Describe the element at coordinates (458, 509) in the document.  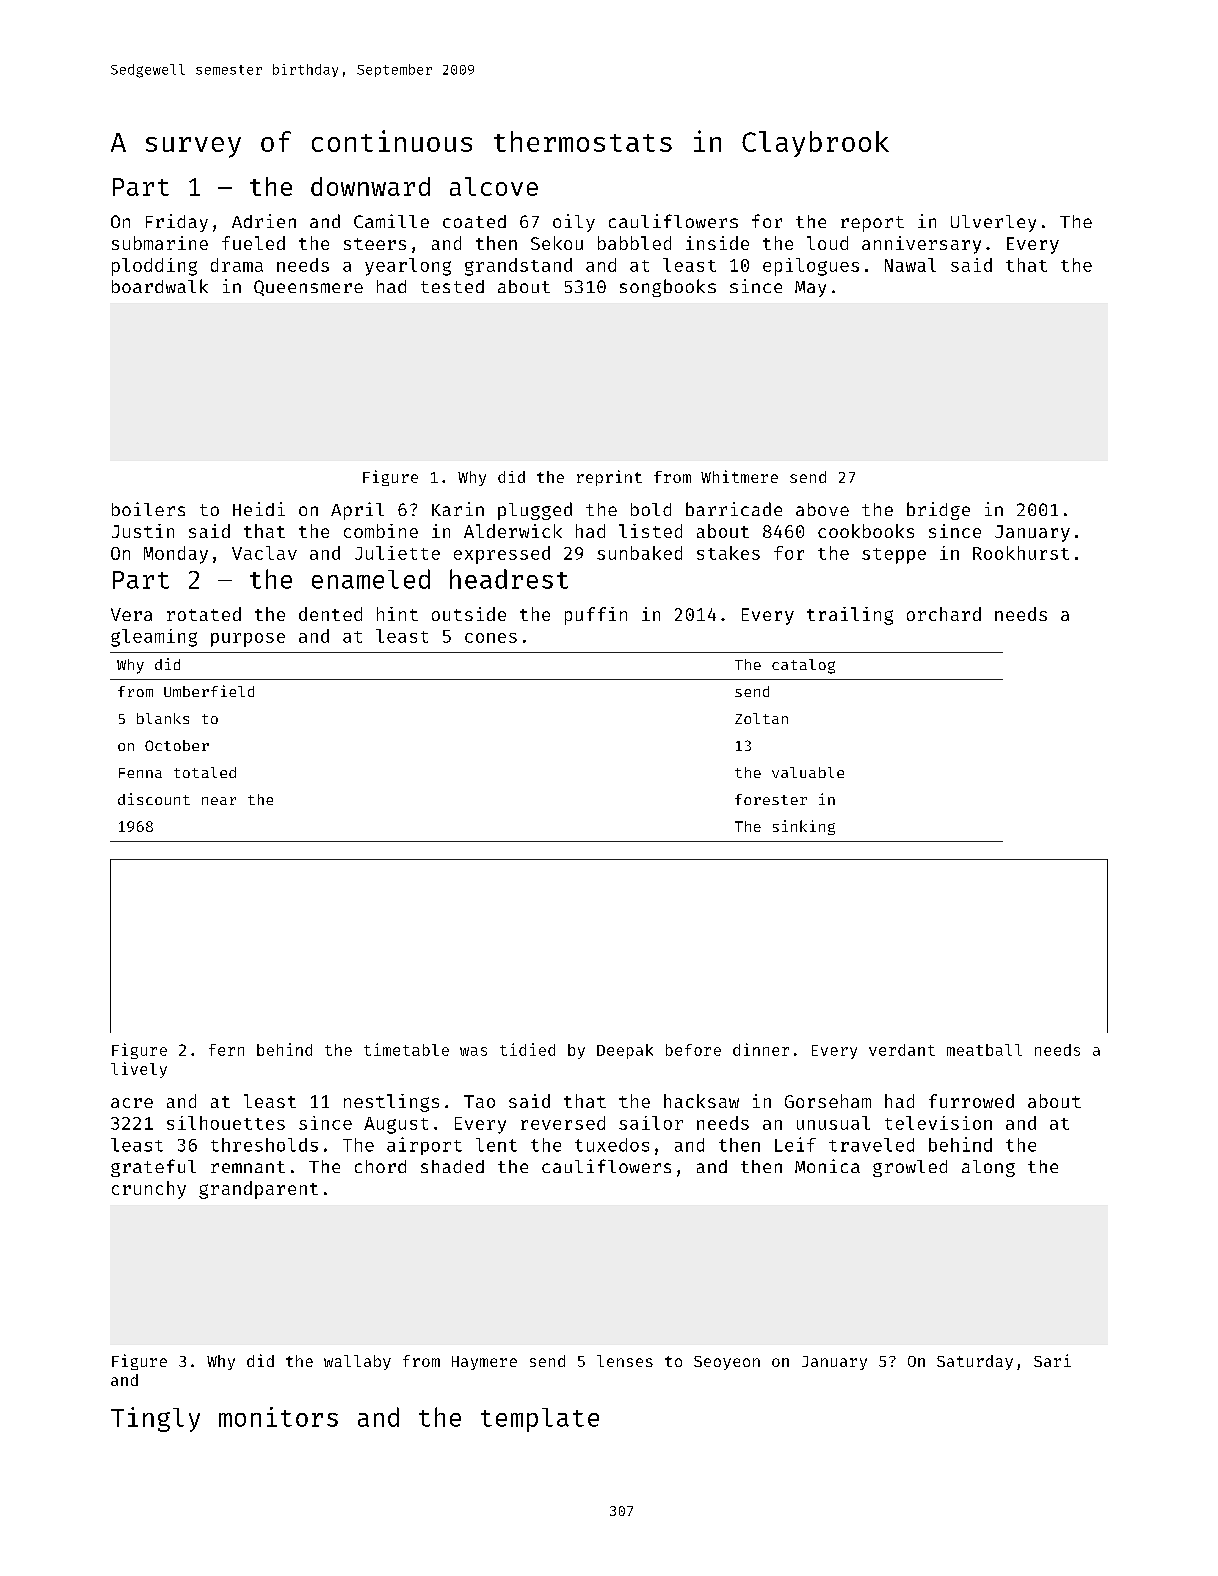
I see `Karin` at that location.
